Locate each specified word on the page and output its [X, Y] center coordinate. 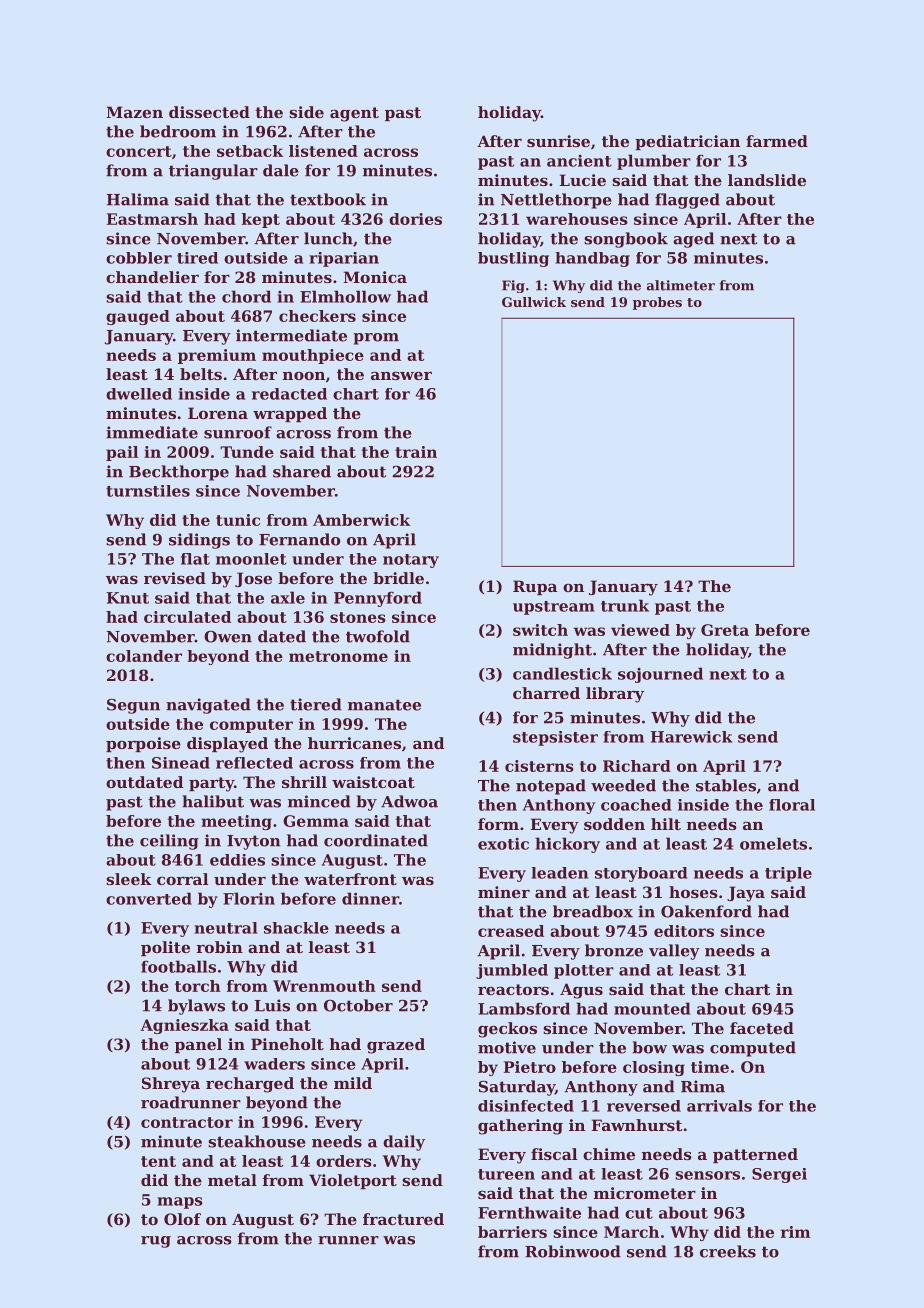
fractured [403, 1219]
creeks [728, 1251]
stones [358, 617]
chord [246, 296]
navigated [208, 706]
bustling [513, 259]
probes [657, 303]
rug [156, 1242]
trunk [625, 605]
